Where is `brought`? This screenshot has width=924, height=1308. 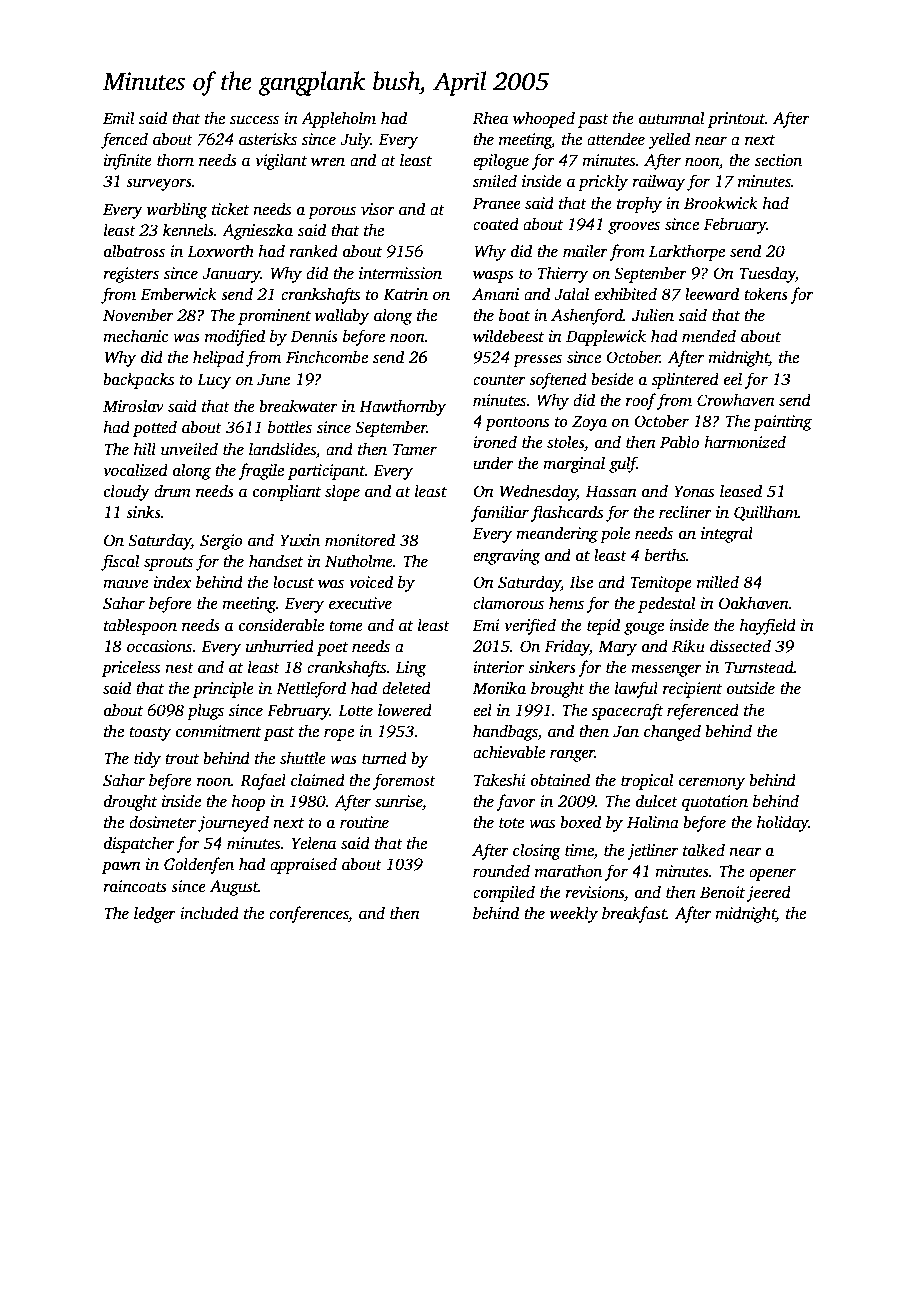 brought is located at coordinates (558, 689).
